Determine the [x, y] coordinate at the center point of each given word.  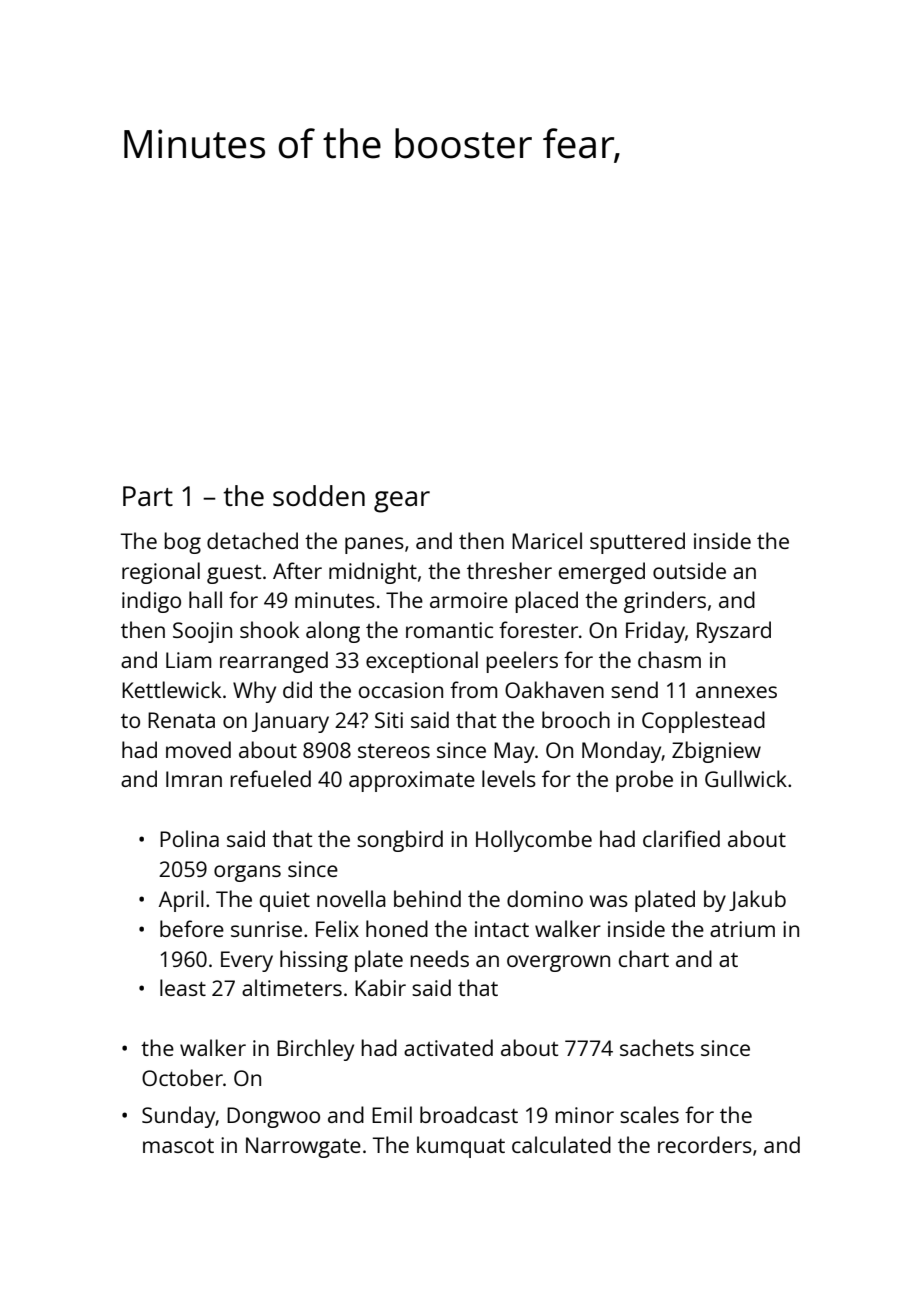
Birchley [315, 1050]
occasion [401, 690]
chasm [669, 659]
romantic [449, 630]
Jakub [757, 900]
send [634, 689]
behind [427, 898]
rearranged [274, 662]
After [297, 570]
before [192, 928]
